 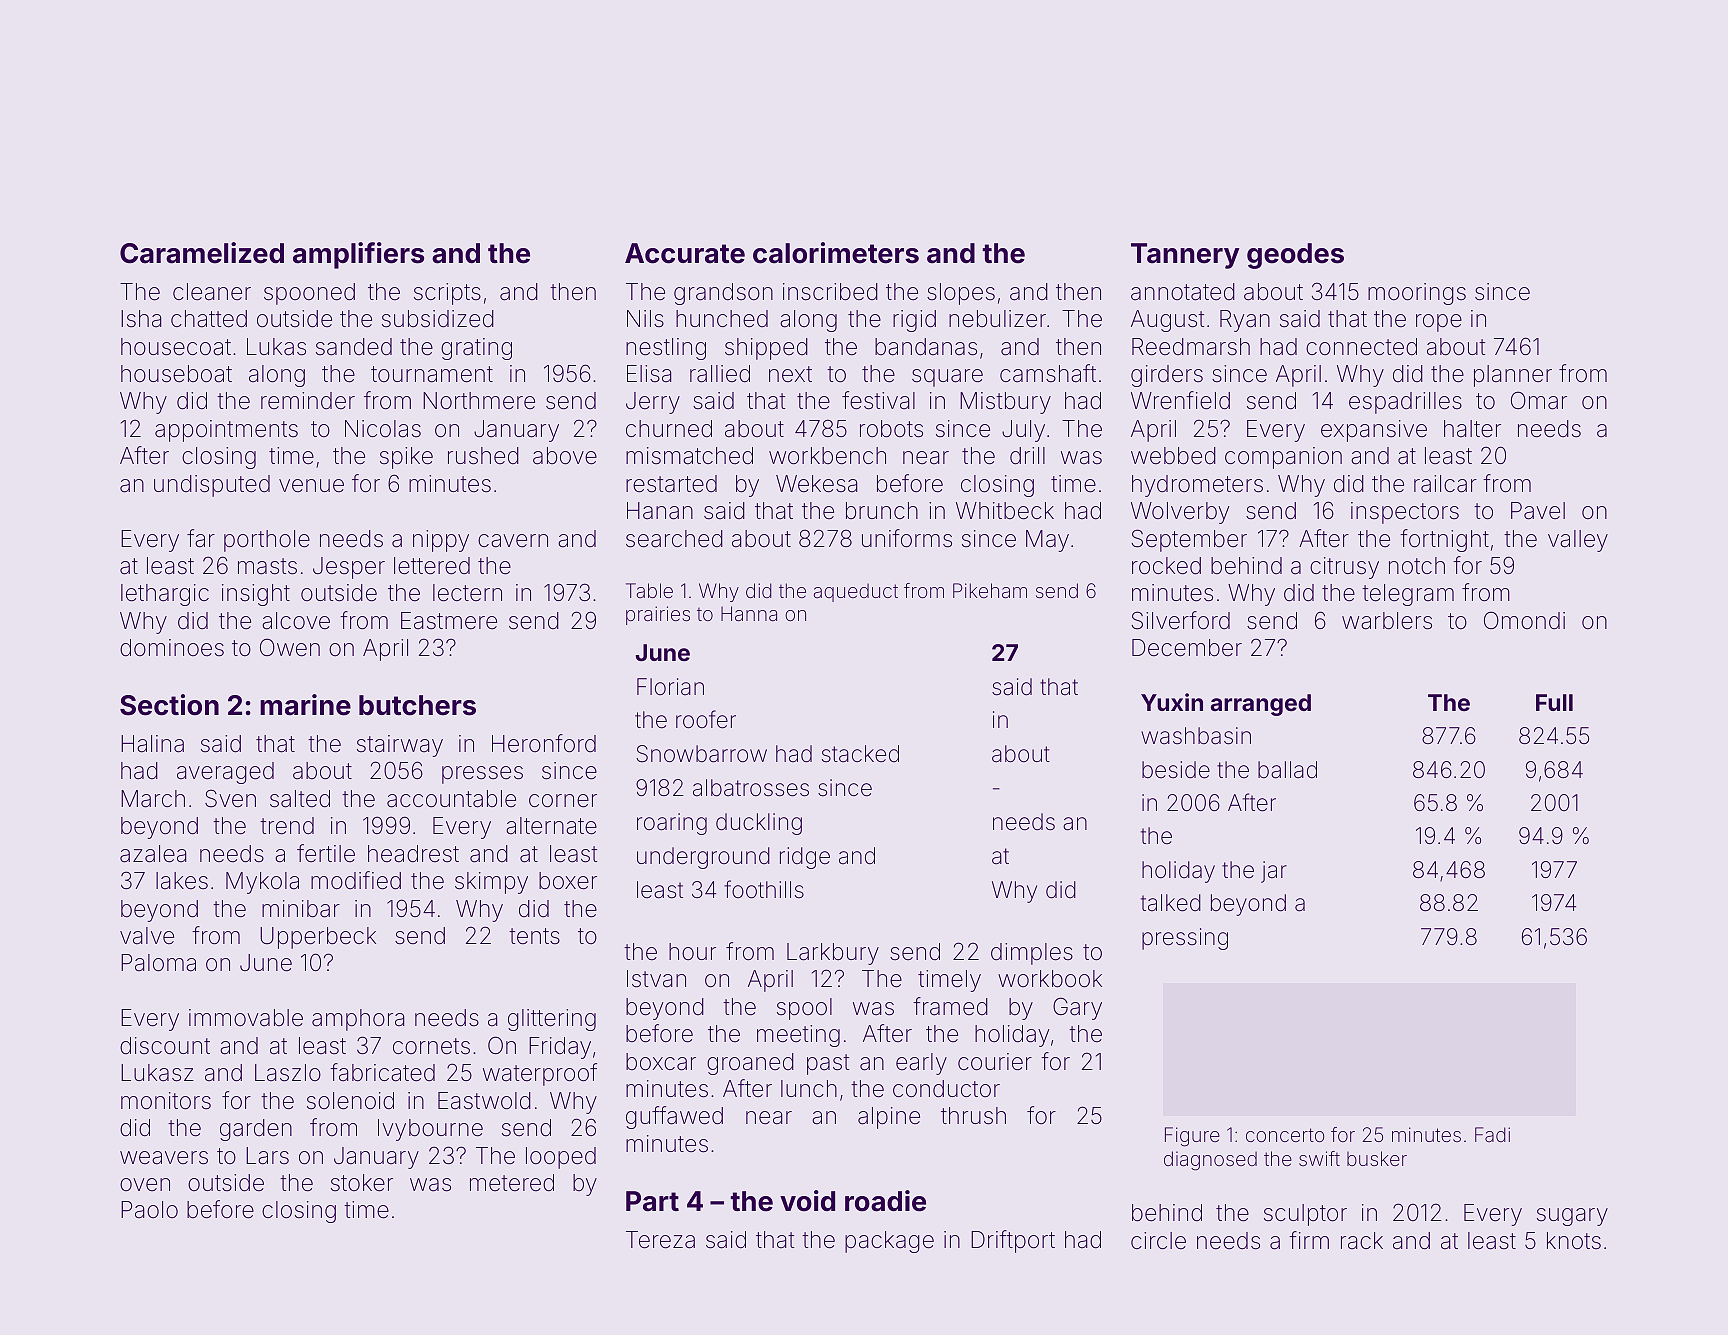 I want to click on Full, so click(x=1554, y=702).
